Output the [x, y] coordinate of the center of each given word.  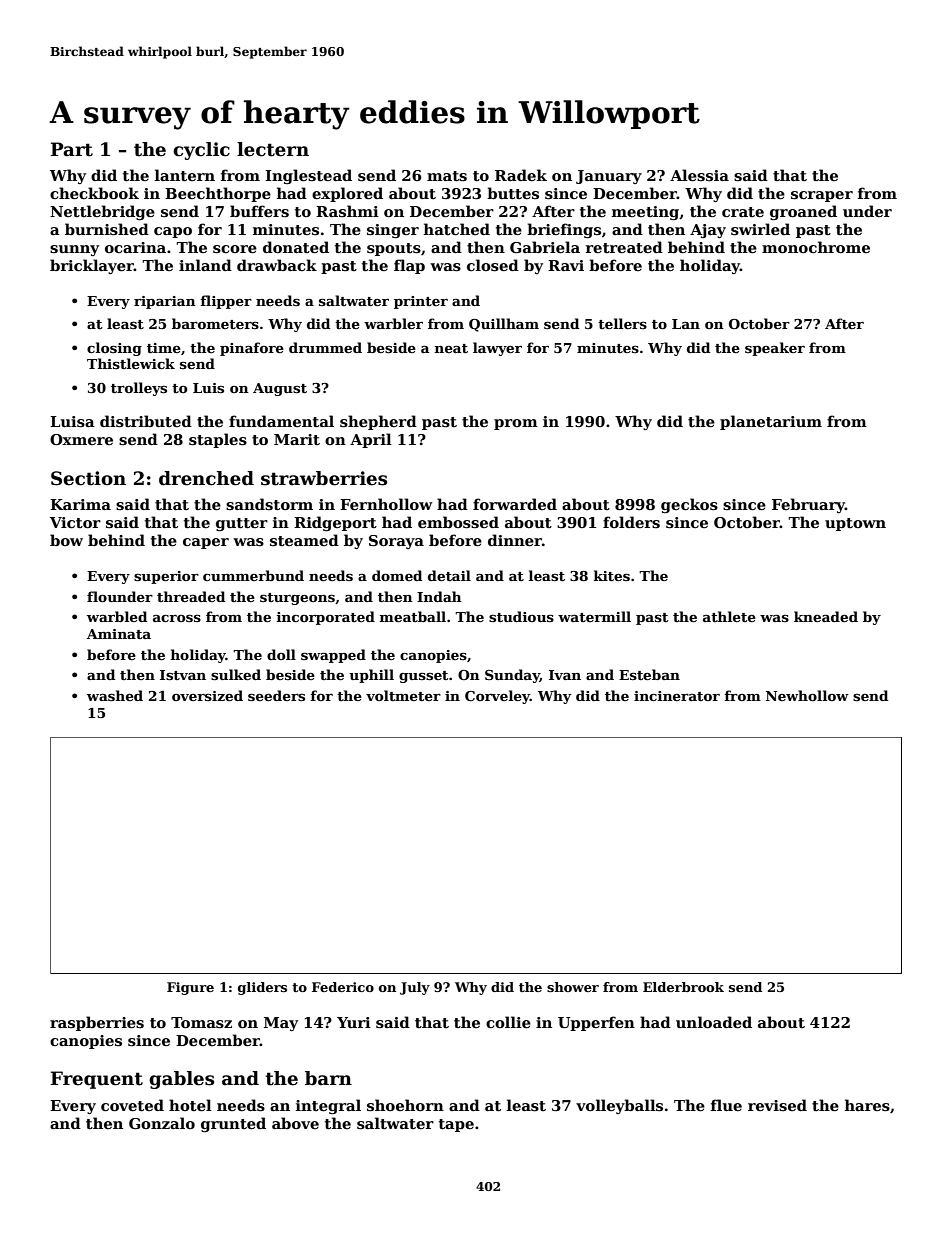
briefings [564, 230]
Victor [75, 522]
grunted [233, 1124]
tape [456, 1125]
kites [612, 575]
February [808, 505]
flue [726, 1105]
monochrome [816, 247]
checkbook [94, 193]
